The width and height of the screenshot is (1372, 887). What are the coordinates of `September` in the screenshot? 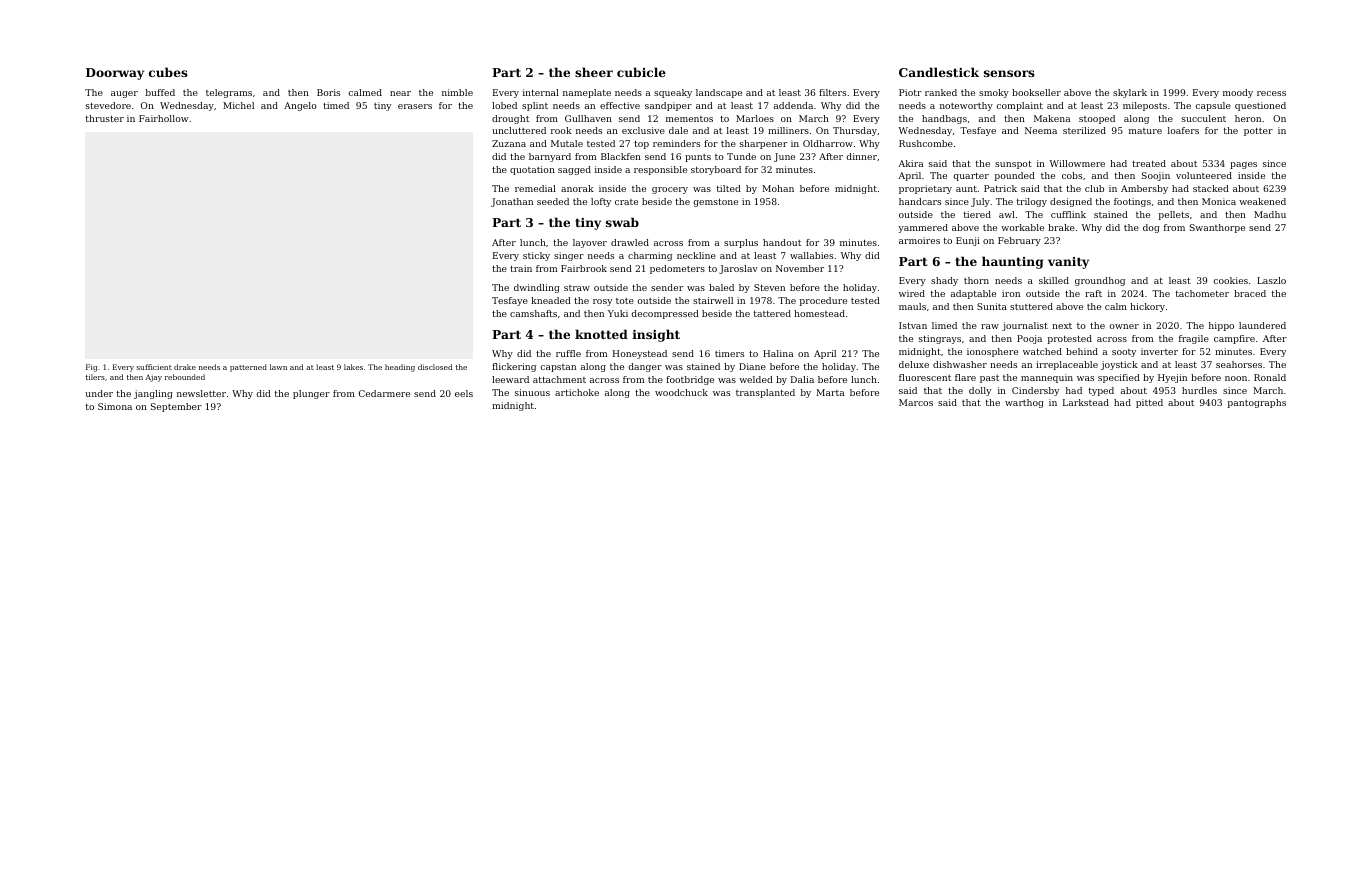 It's located at (176, 407).
